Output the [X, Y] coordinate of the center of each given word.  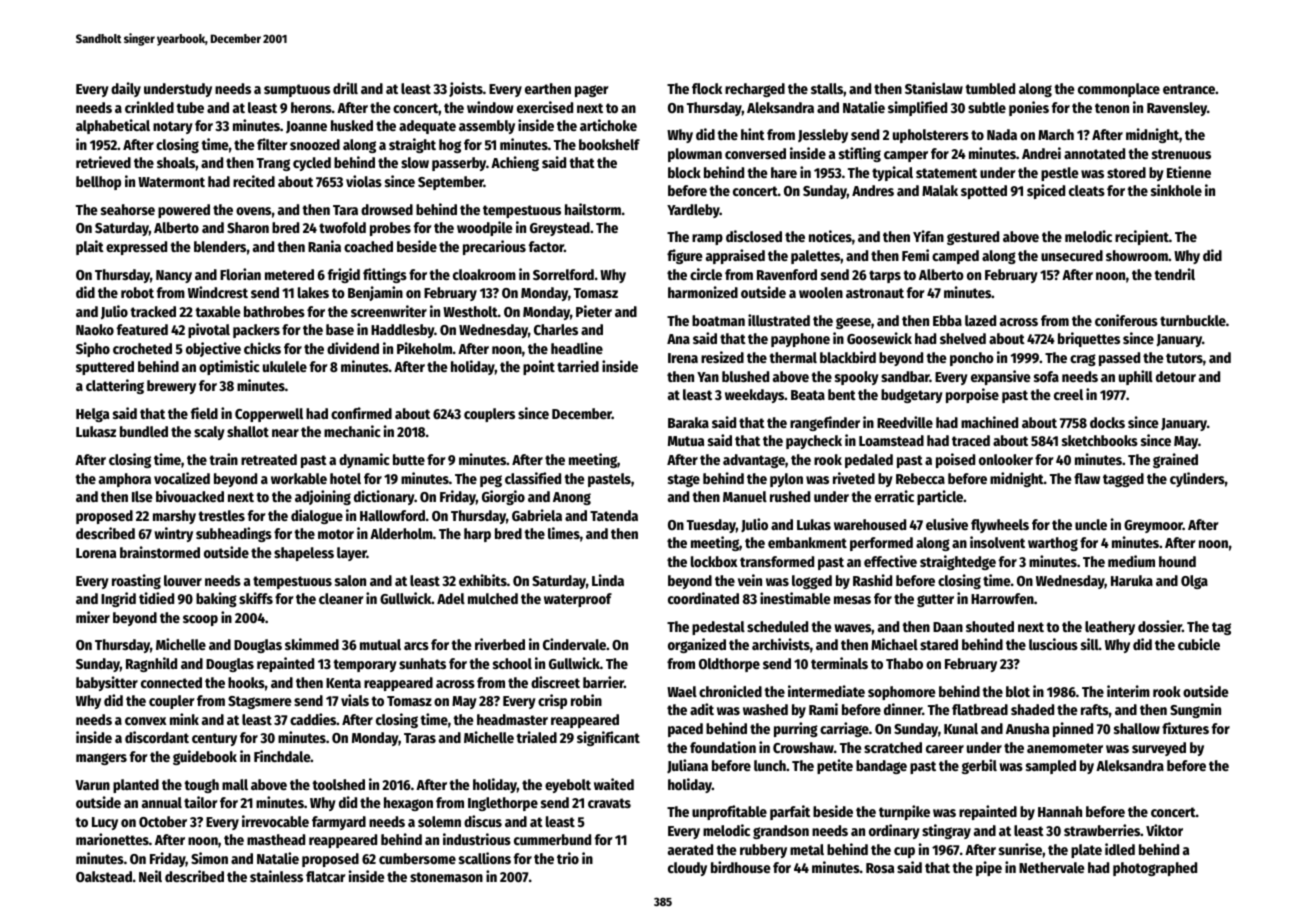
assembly [487, 127]
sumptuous [297, 90]
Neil [150, 876]
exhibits [483, 580]
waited [614, 784]
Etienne [1189, 172]
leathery [1110, 628]
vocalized [182, 478]
